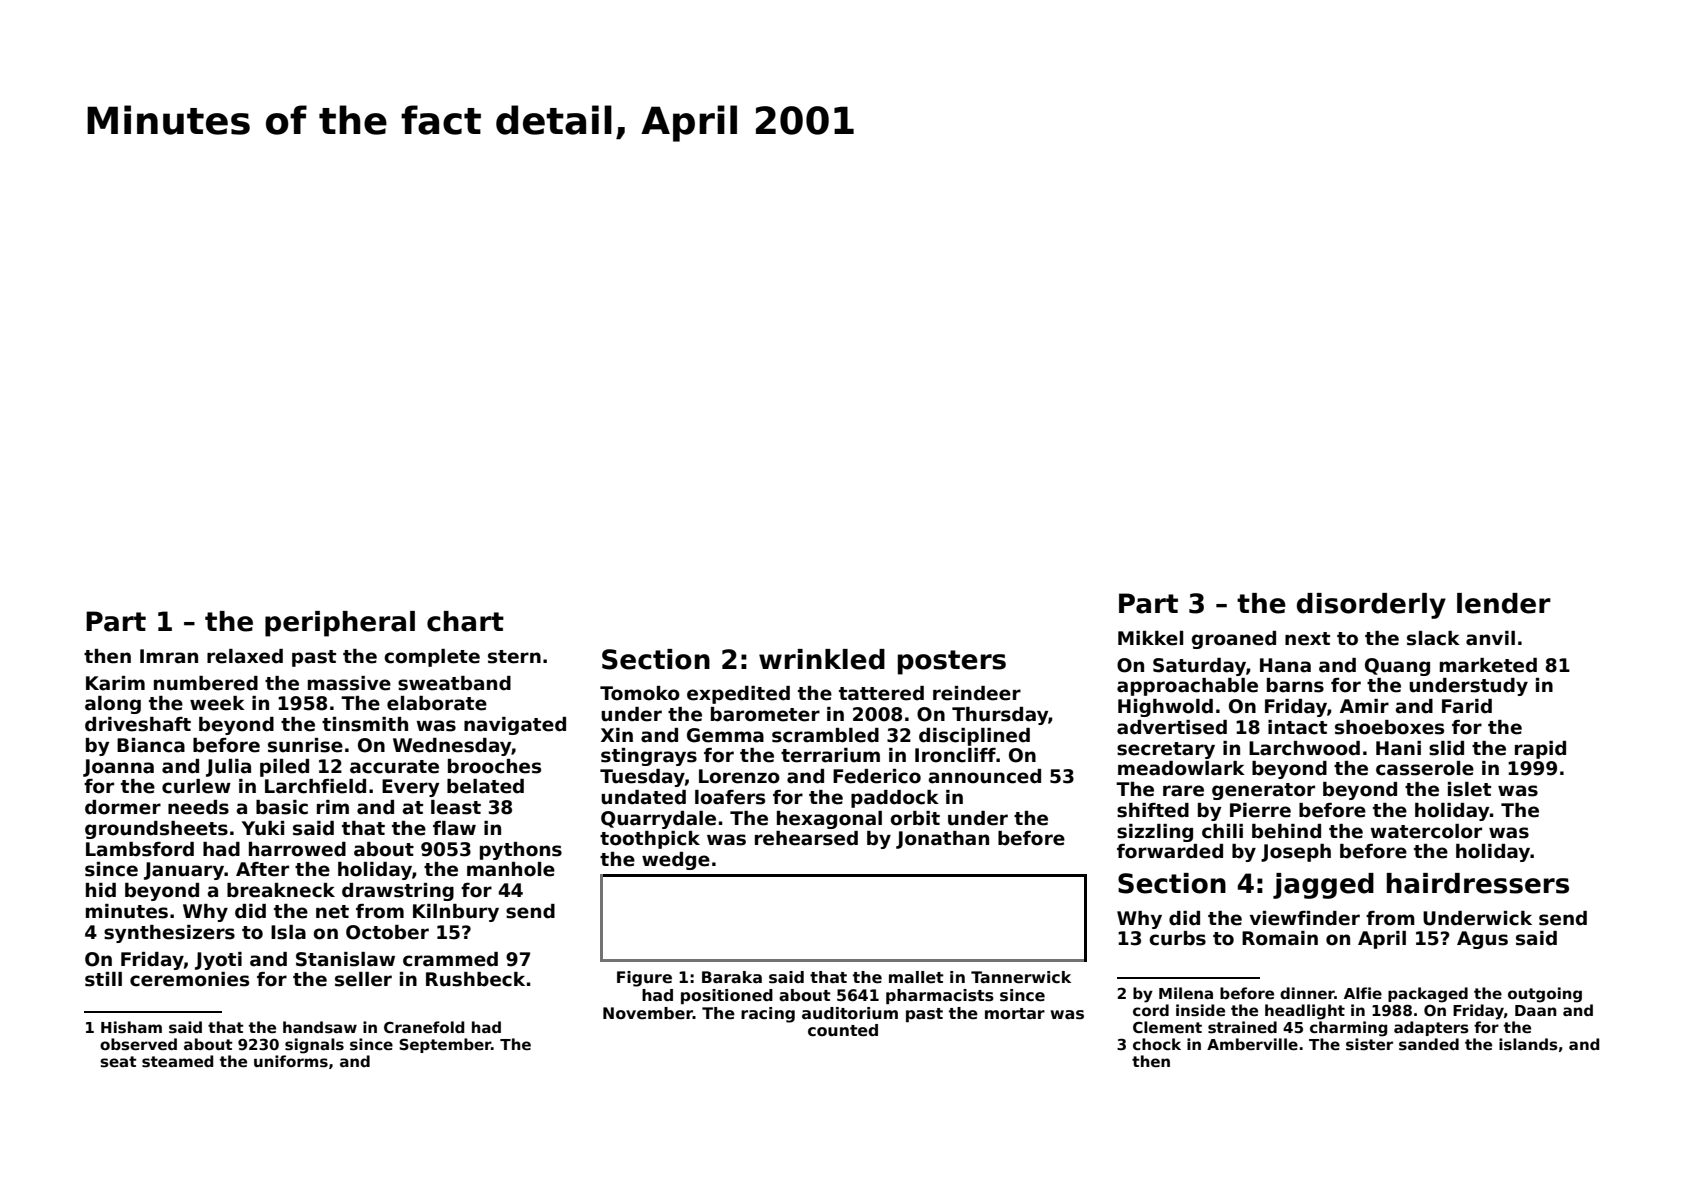 The height and width of the document is (1193, 1687). What do you see at coordinates (952, 662) in the document?
I see `posters` at bounding box center [952, 662].
